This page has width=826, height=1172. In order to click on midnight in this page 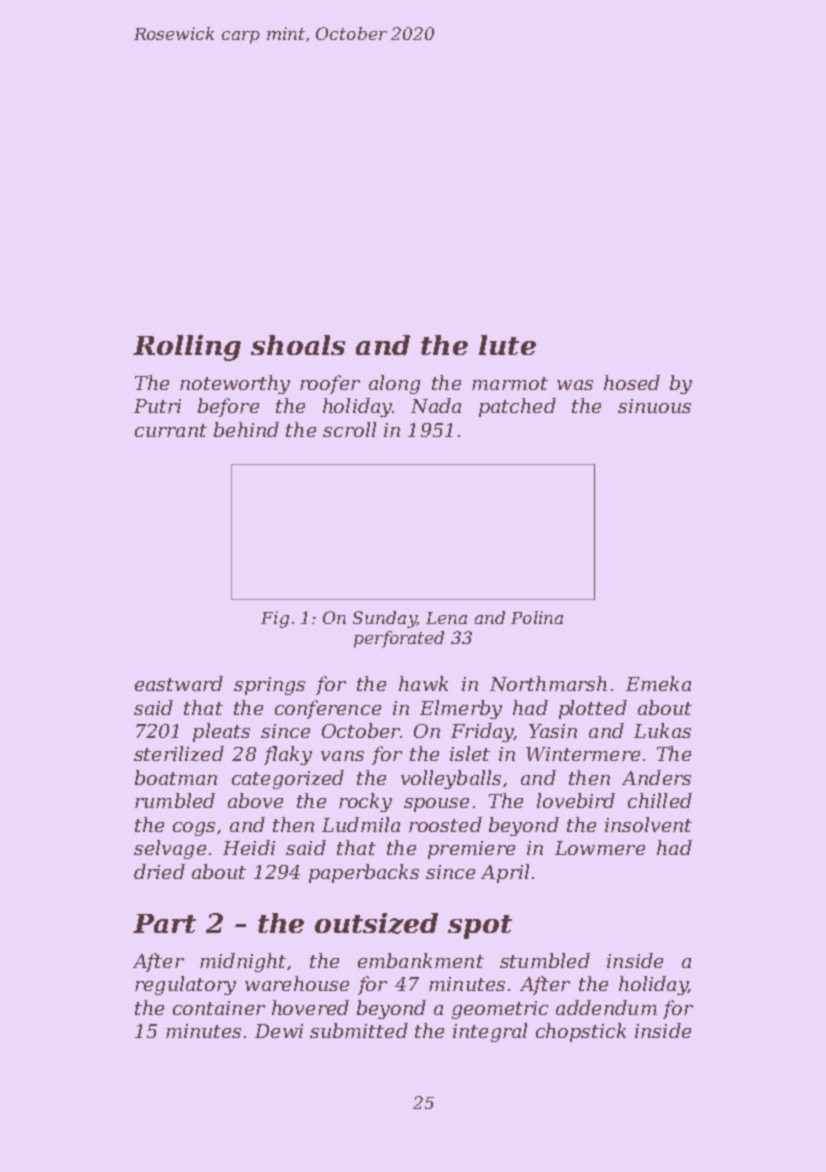, I will do `click(243, 962)`.
